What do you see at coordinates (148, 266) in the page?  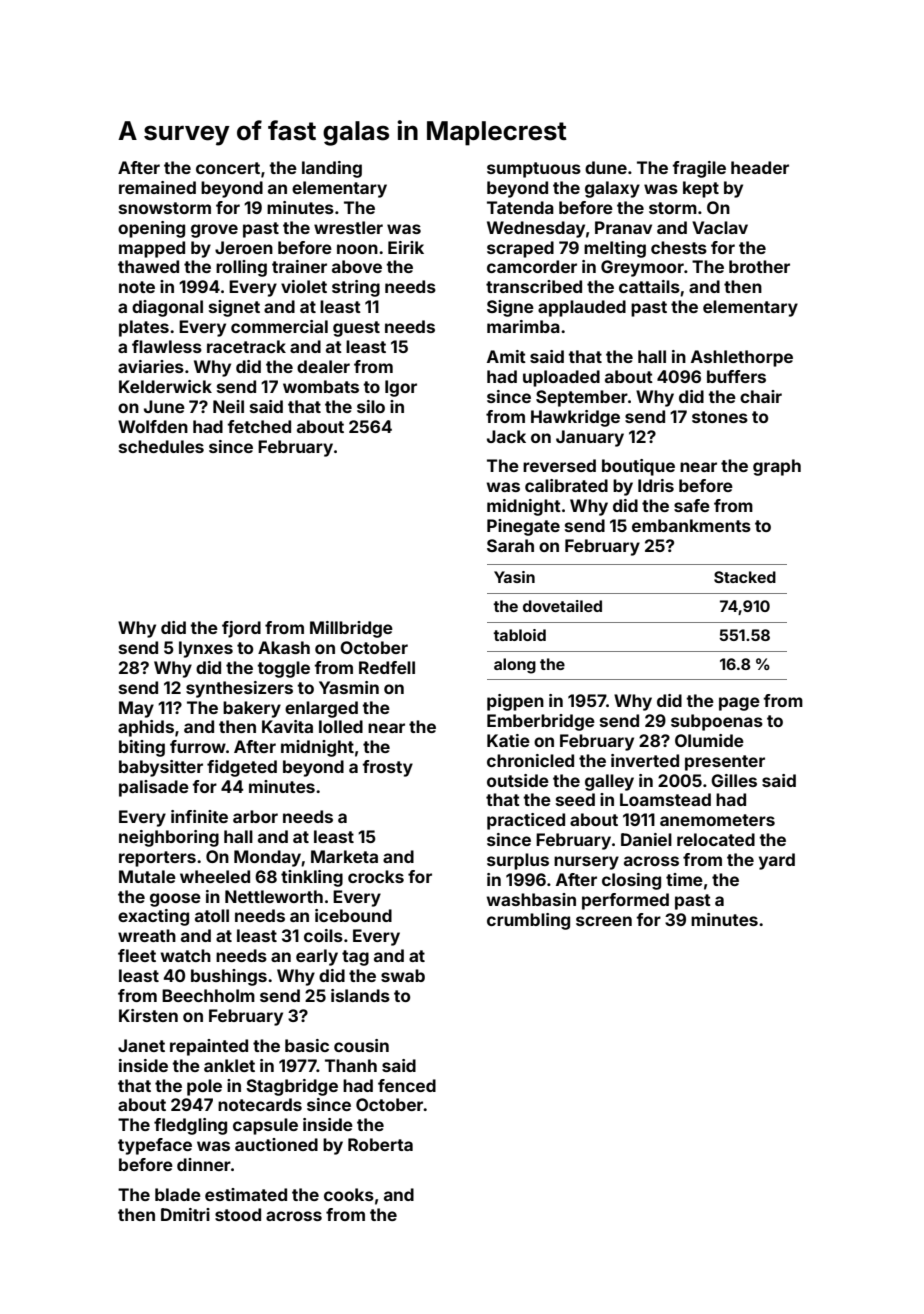 I see `thawed` at bounding box center [148, 266].
